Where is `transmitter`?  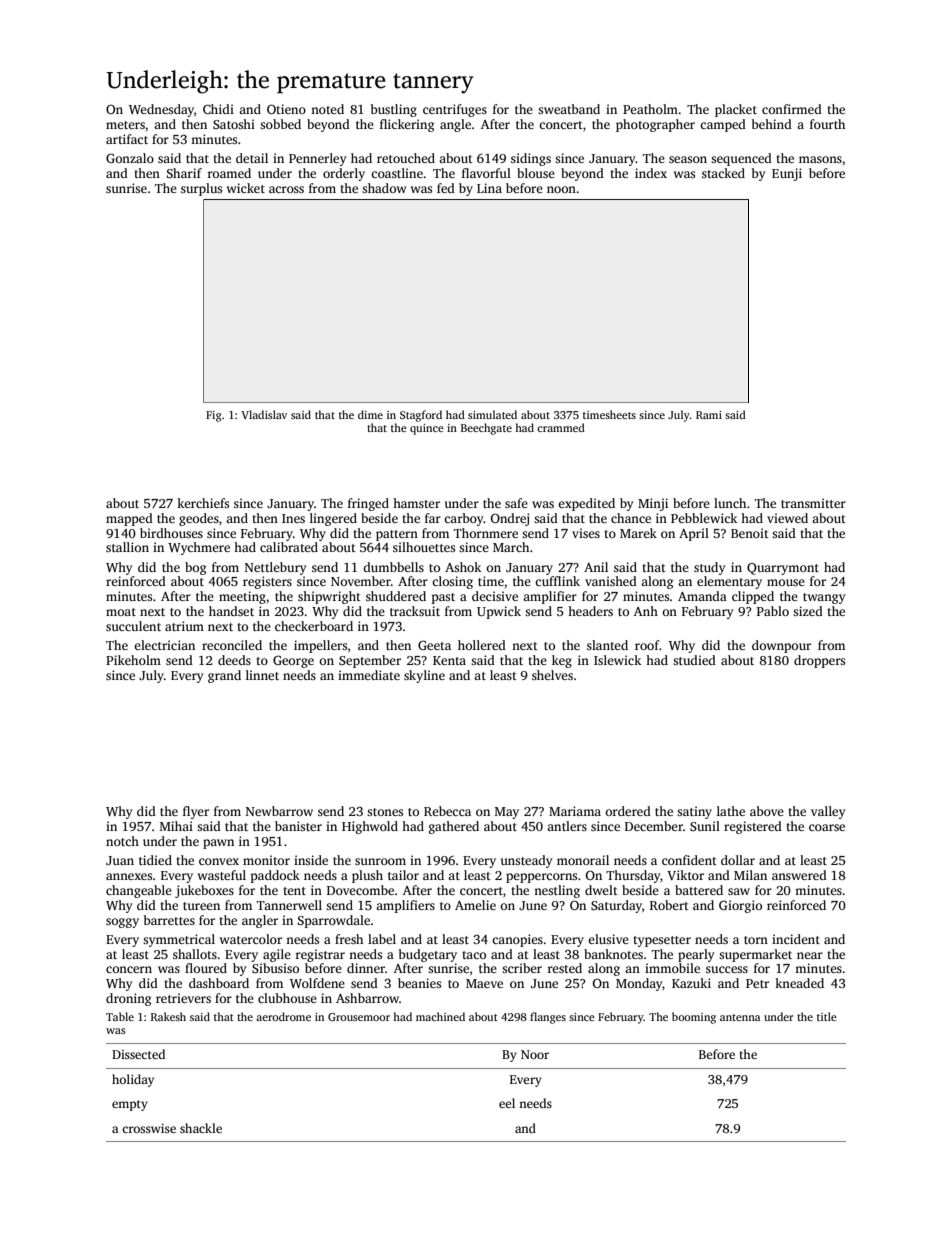
transmitter is located at coordinates (813, 503).
